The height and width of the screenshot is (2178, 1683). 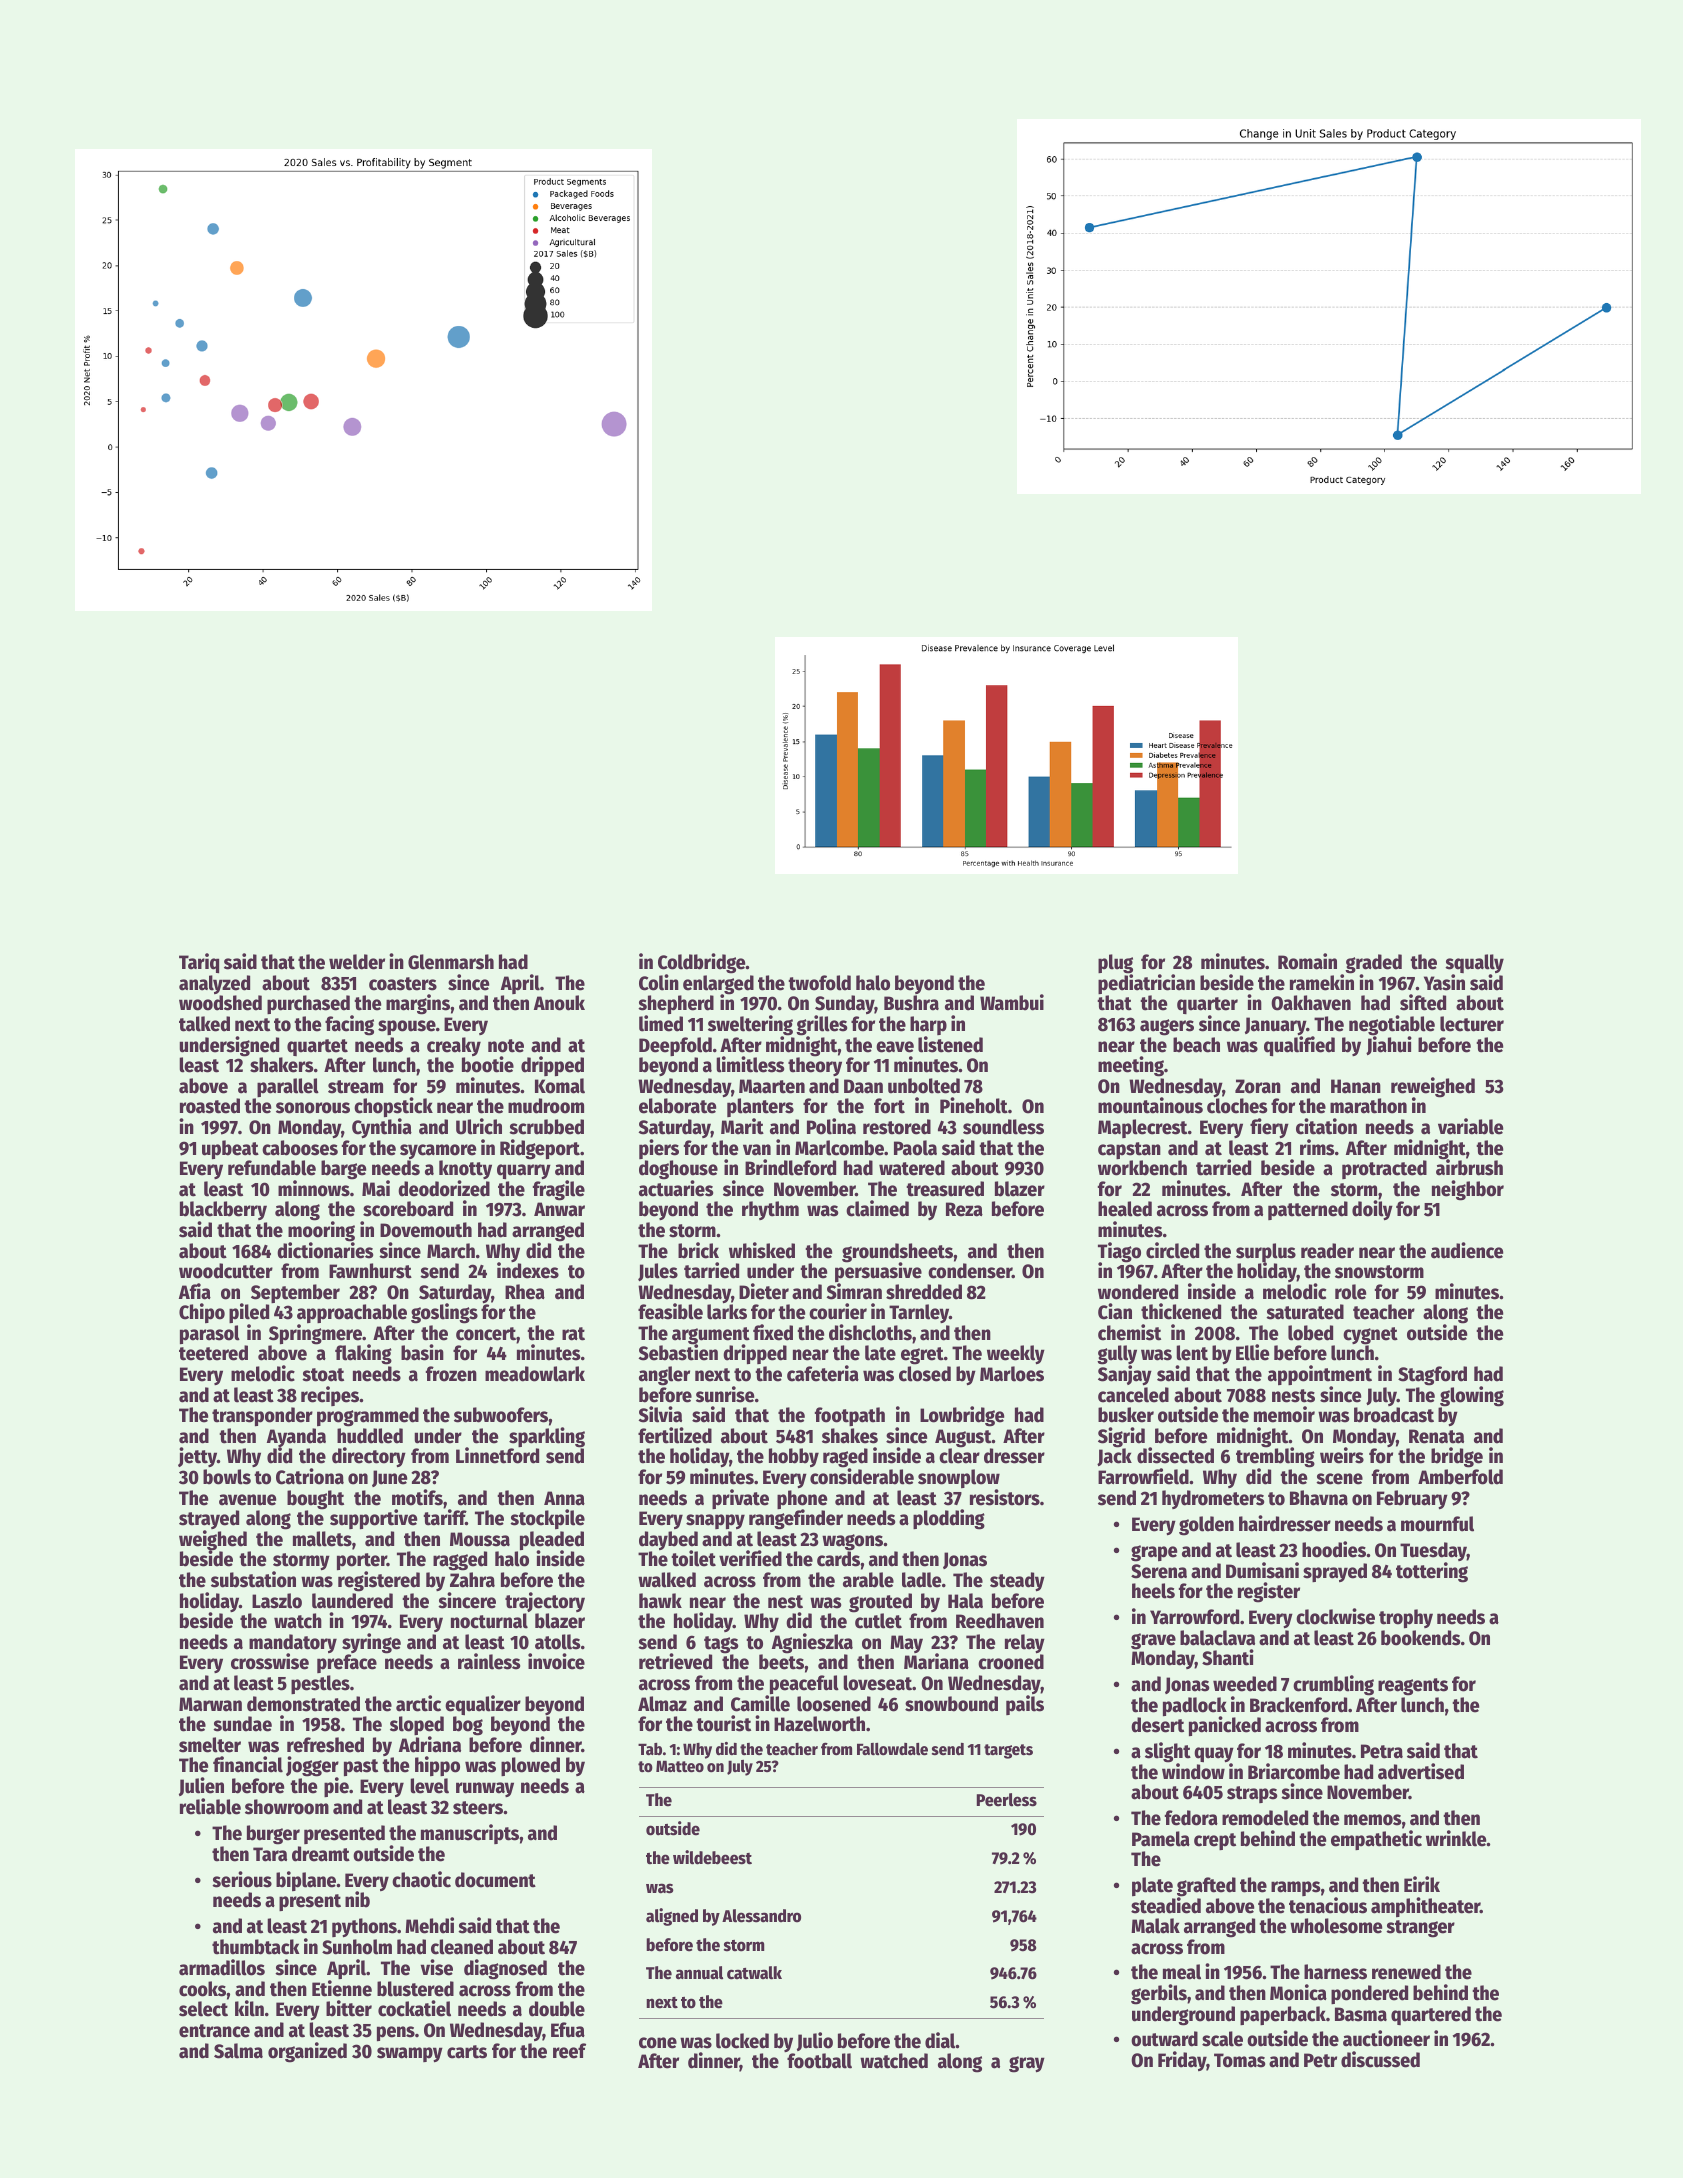 What do you see at coordinates (1284, 1414) in the screenshot?
I see `memoir` at bounding box center [1284, 1414].
